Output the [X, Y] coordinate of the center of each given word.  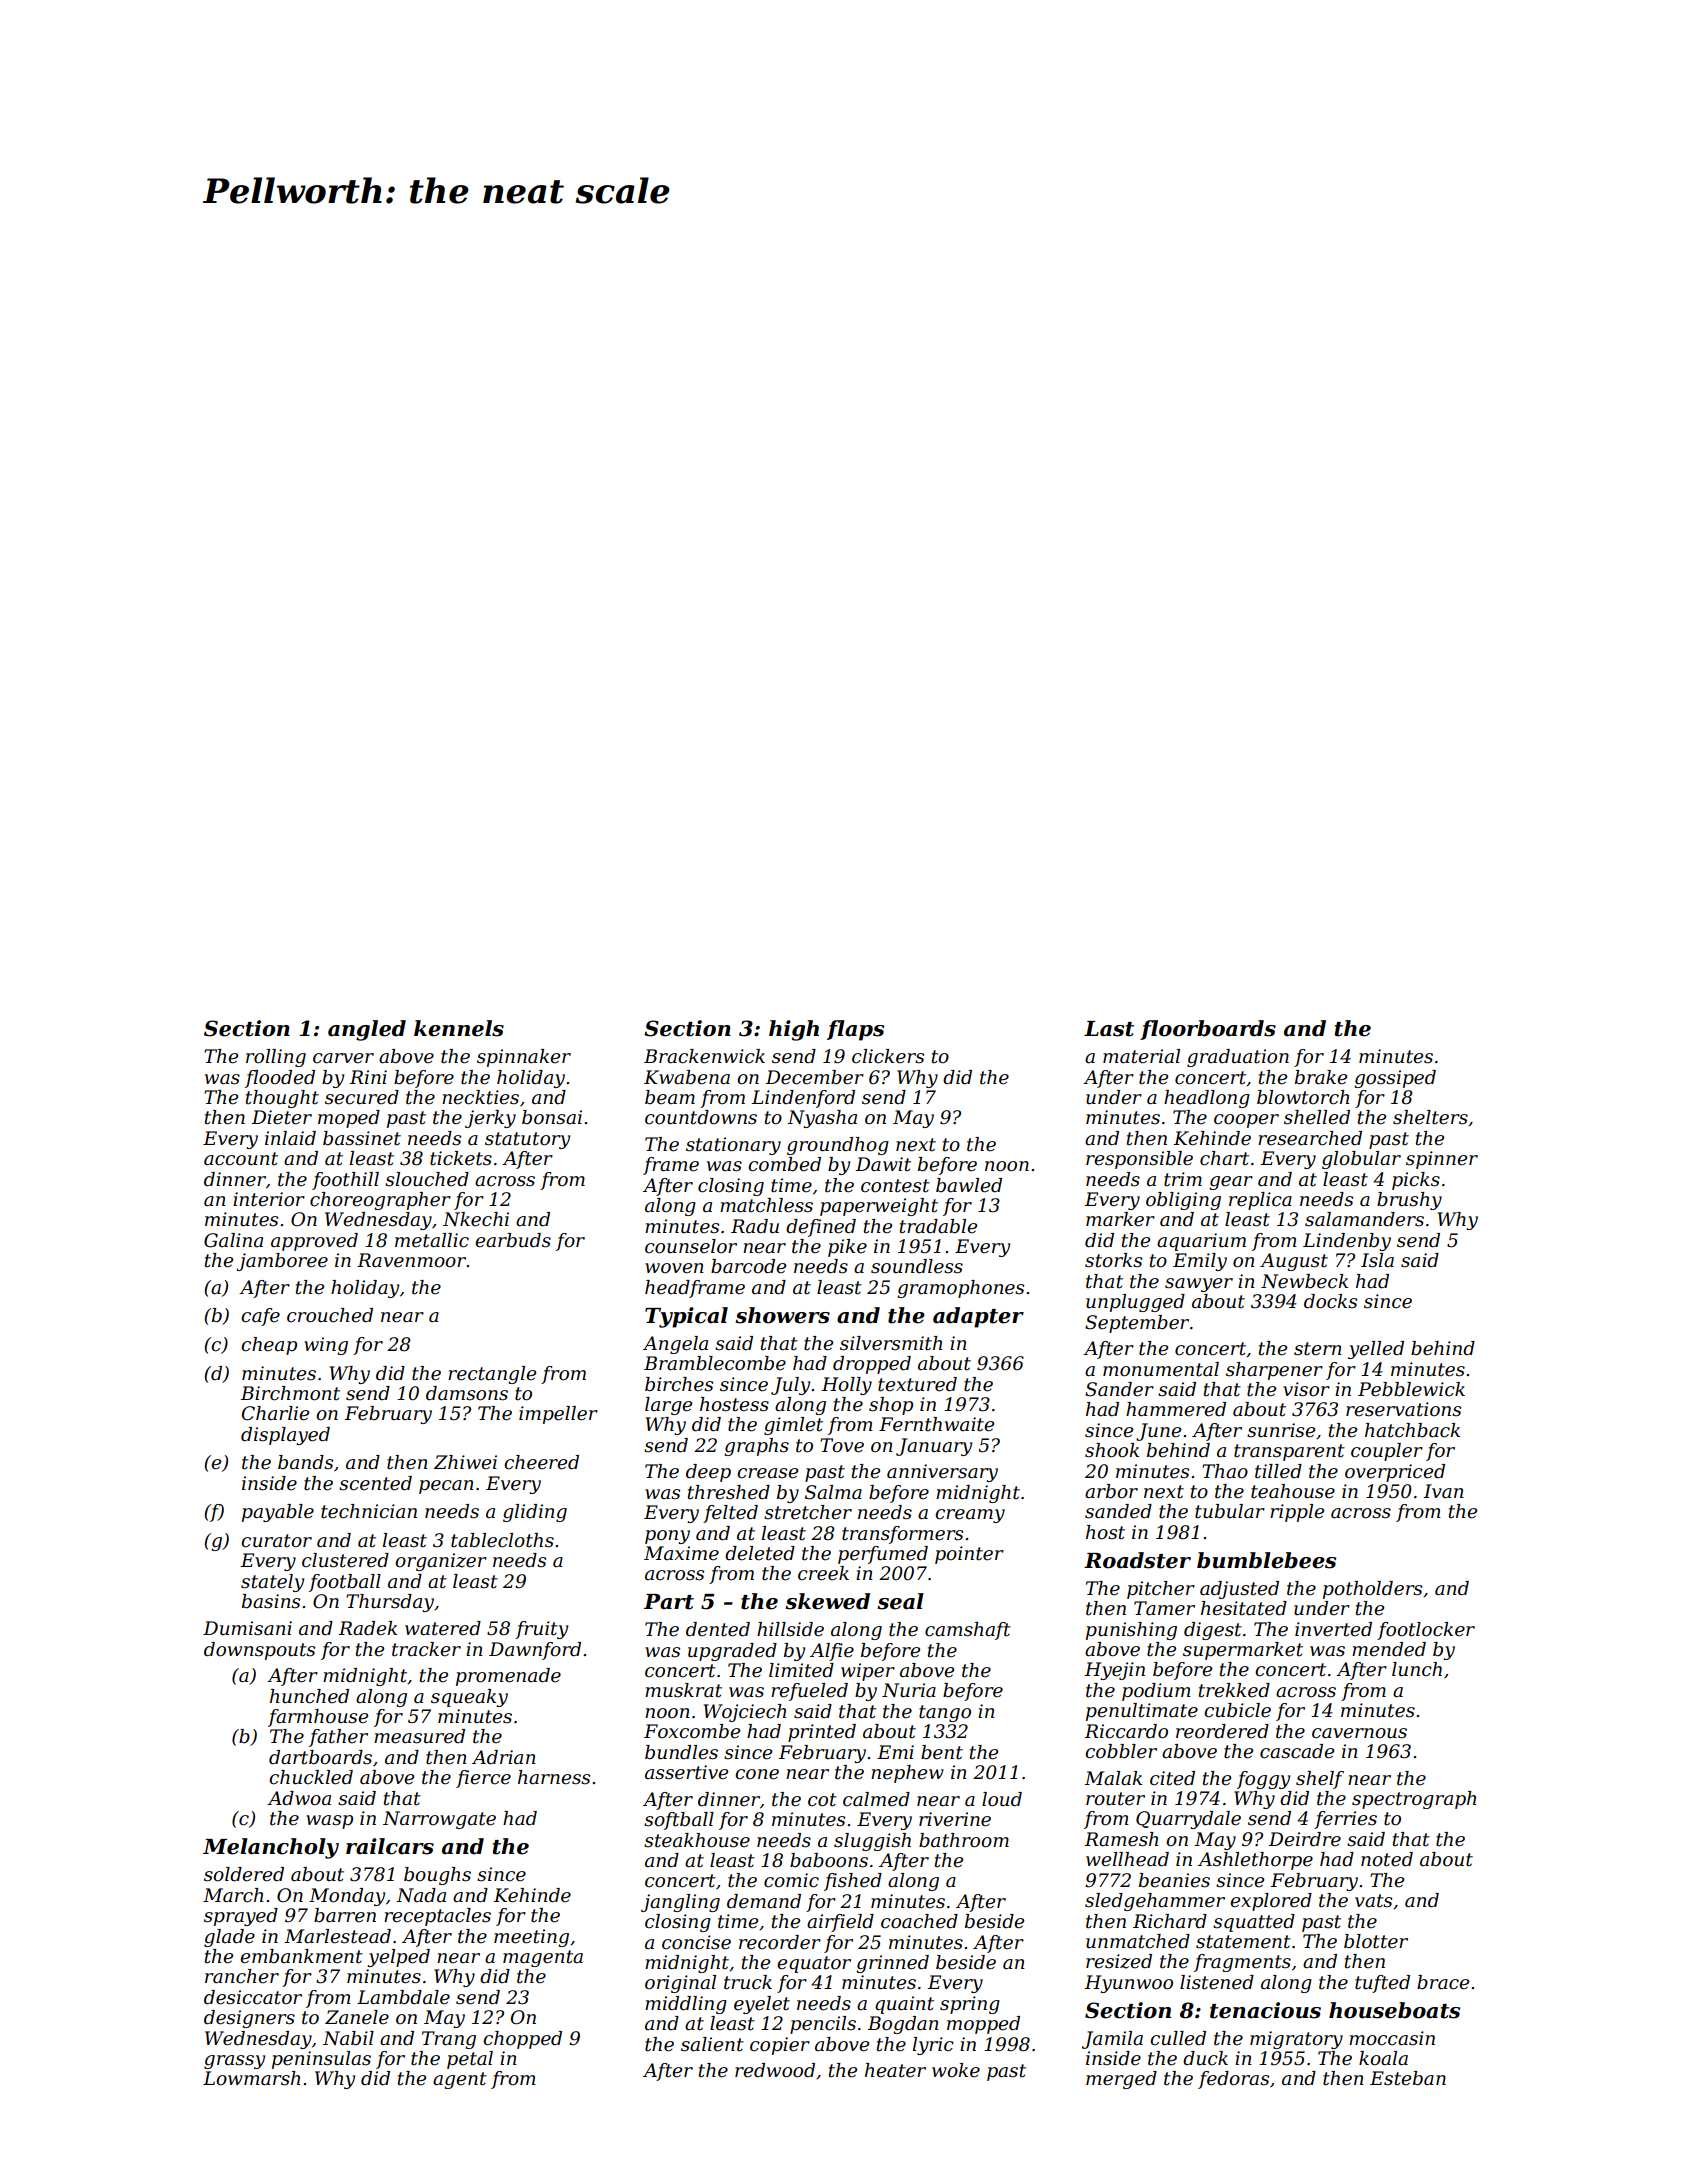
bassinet [362, 1138]
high [794, 1030]
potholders [1372, 1590]
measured [419, 1736]
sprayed [241, 1917]
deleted [760, 1553]
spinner [1442, 1160]
